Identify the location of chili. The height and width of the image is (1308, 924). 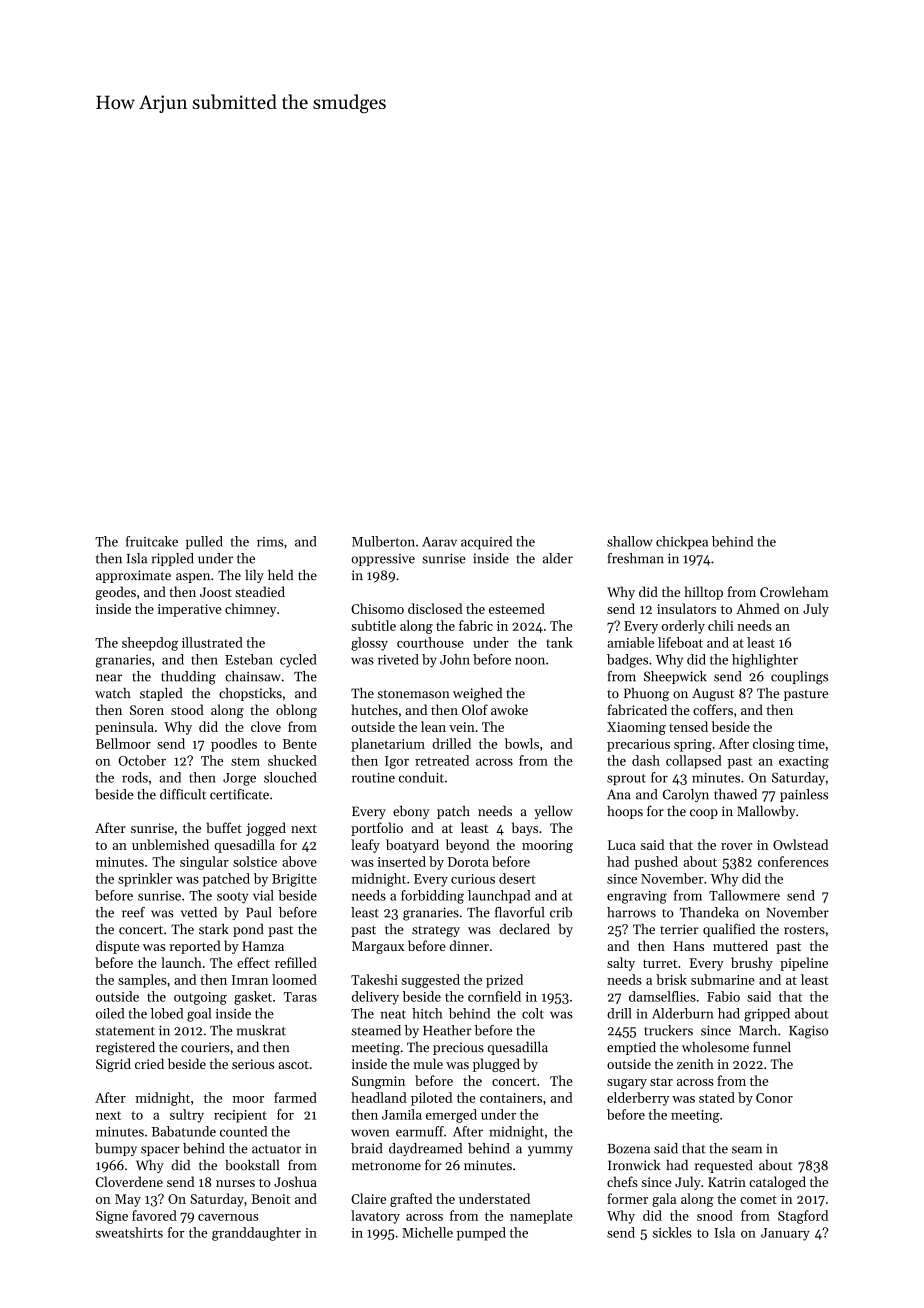
(721, 625).
